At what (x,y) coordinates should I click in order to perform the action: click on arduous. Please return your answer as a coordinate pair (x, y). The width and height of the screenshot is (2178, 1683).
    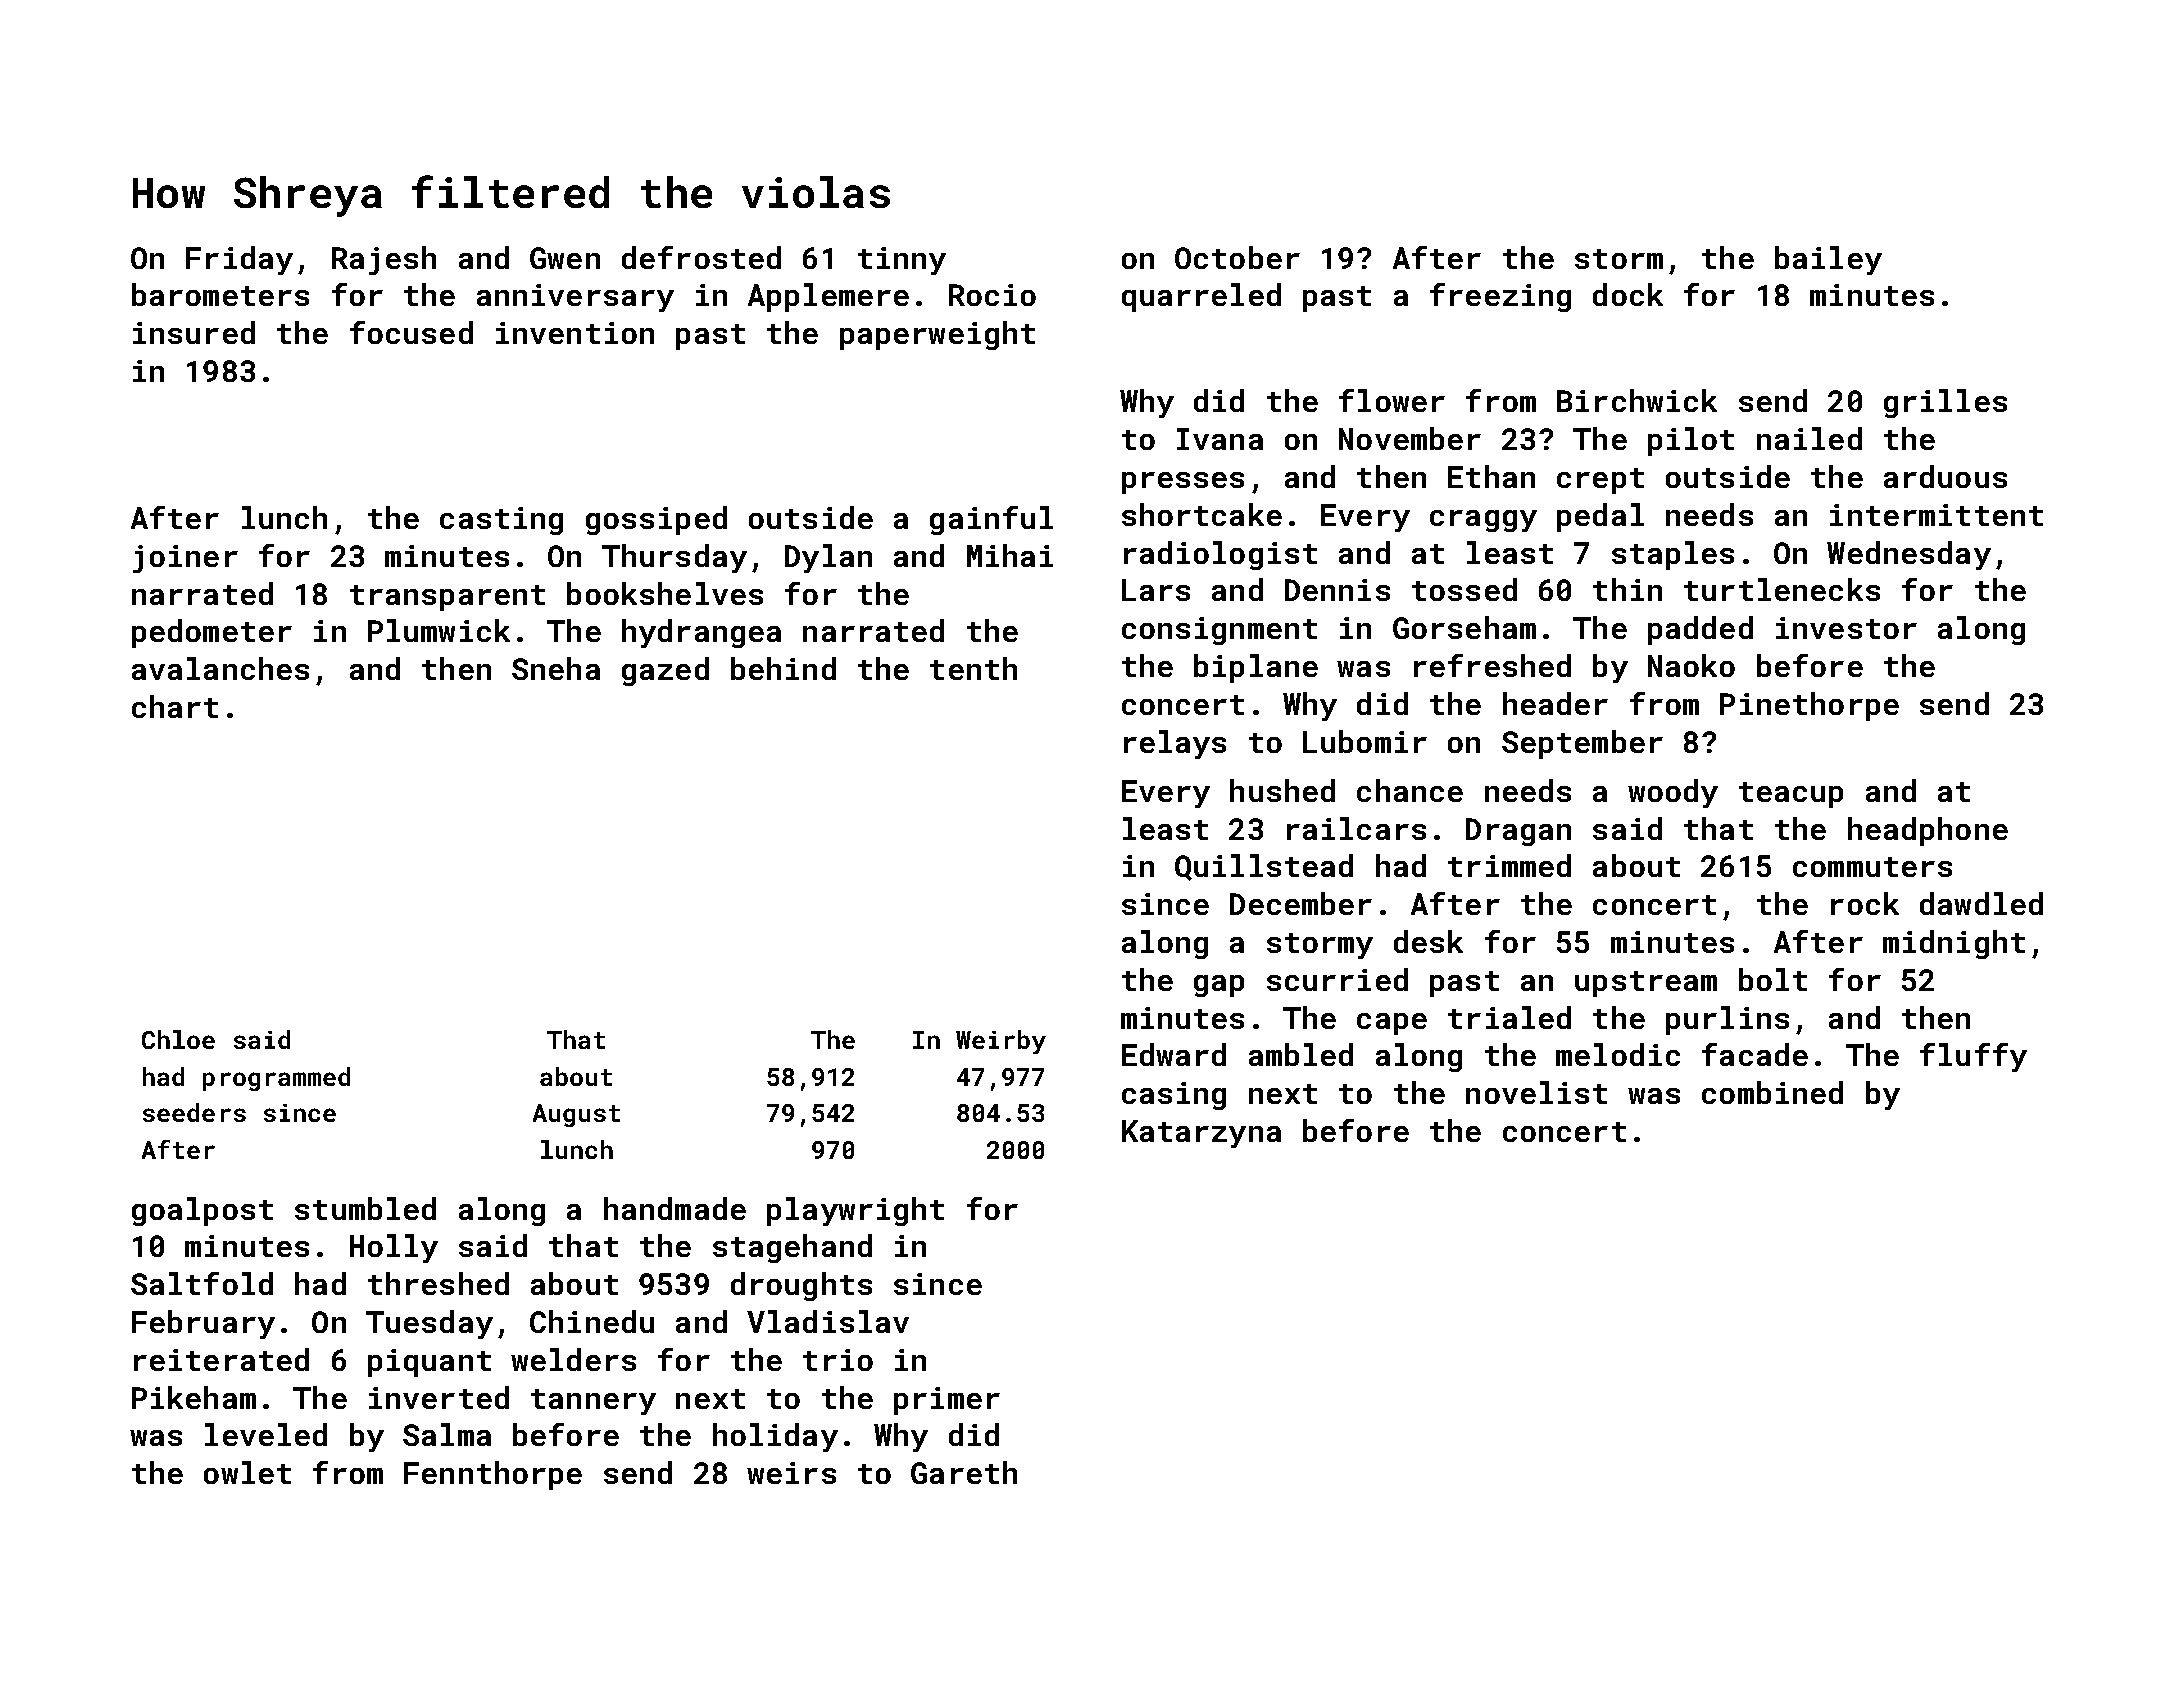
    Looking at the image, I should click on (1945, 476).
